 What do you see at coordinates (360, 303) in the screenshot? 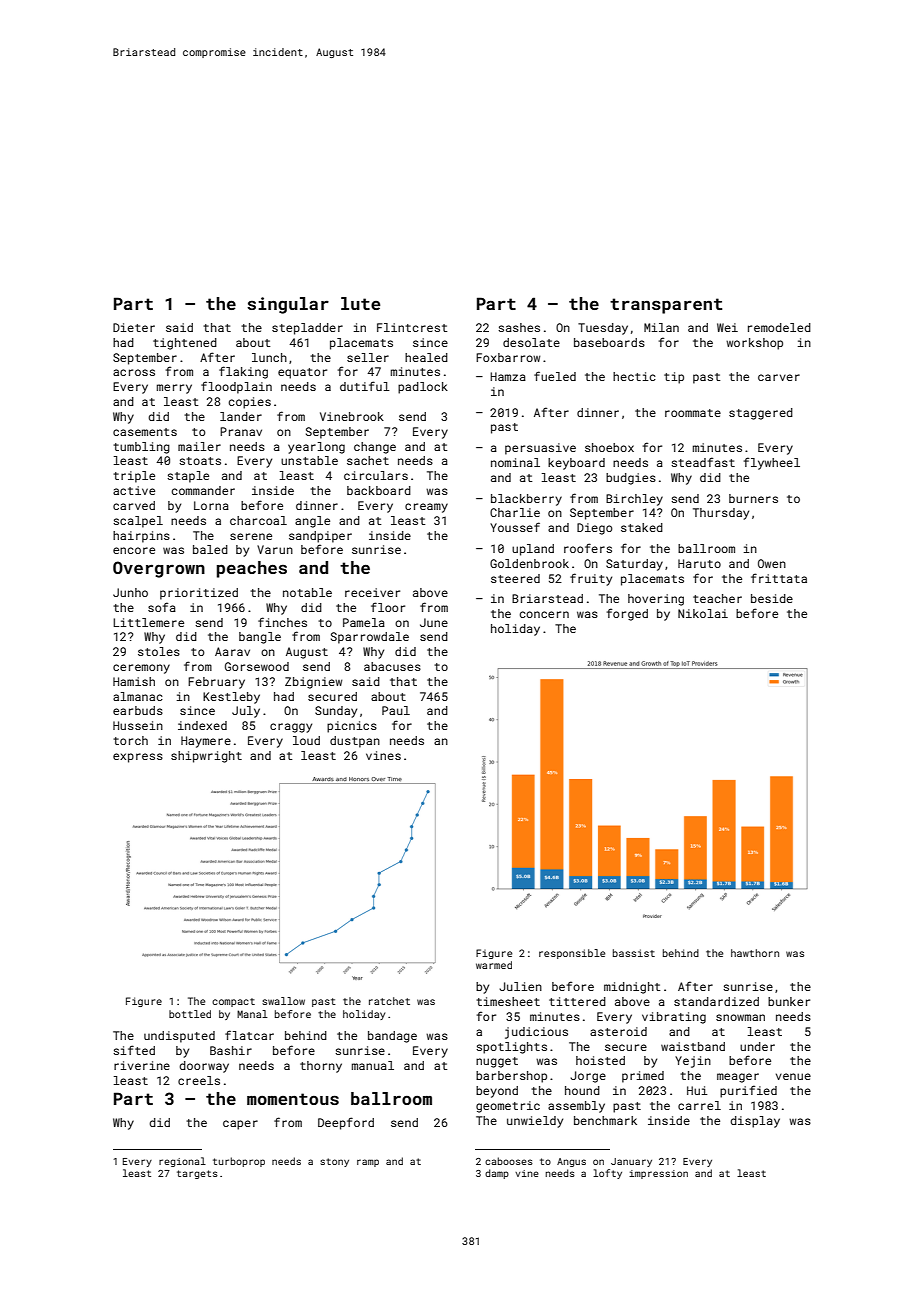
I see `lute` at bounding box center [360, 303].
